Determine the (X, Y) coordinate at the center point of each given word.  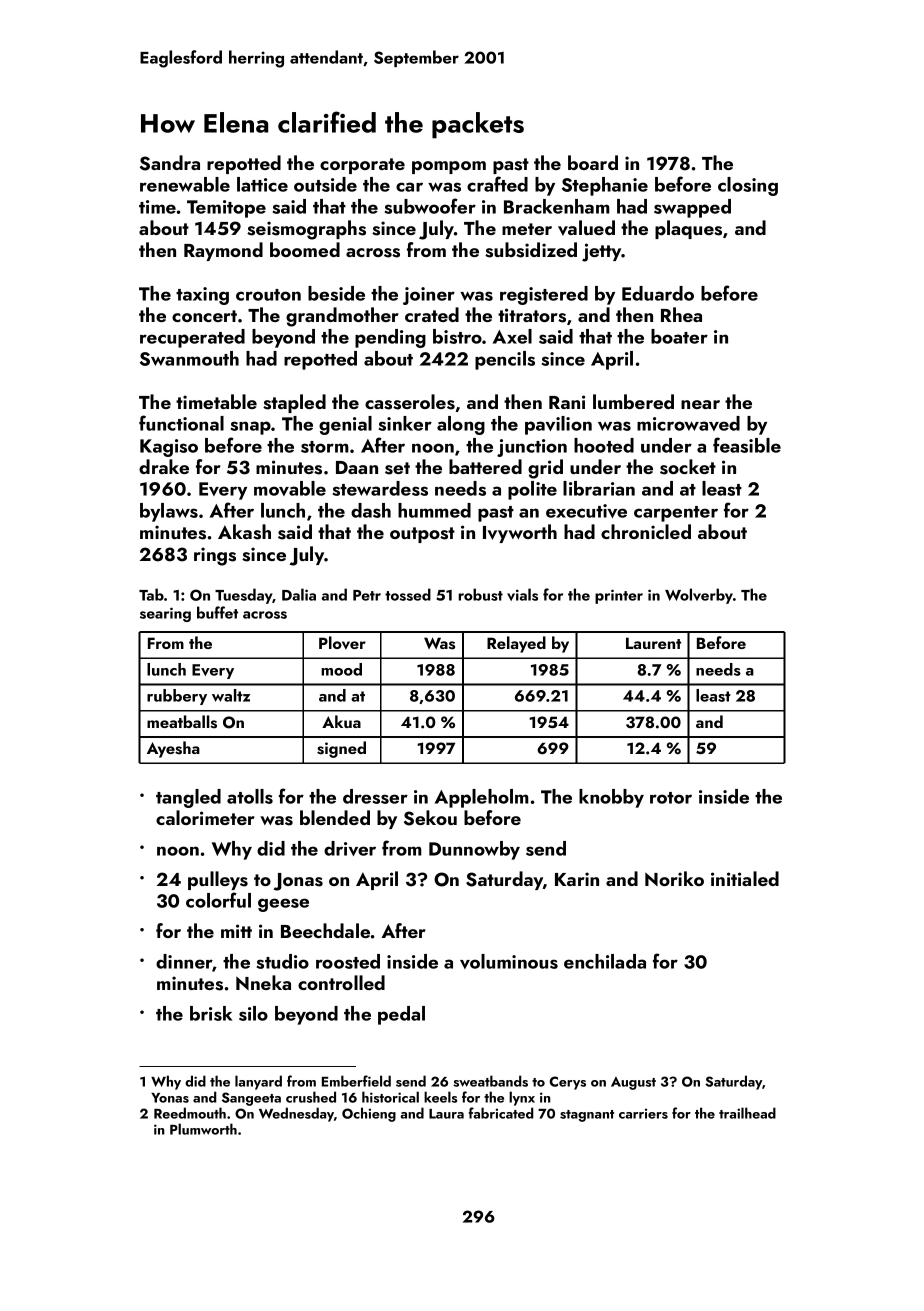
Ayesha (173, 749)
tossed (408, 594)
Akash (244, 532)
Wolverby (699, 596)
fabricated (501, 1113)
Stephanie (605, 186)
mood (341, 669)
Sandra (170, 163)
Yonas (170, 1098)
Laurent (653, 643)
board (593, 162)
